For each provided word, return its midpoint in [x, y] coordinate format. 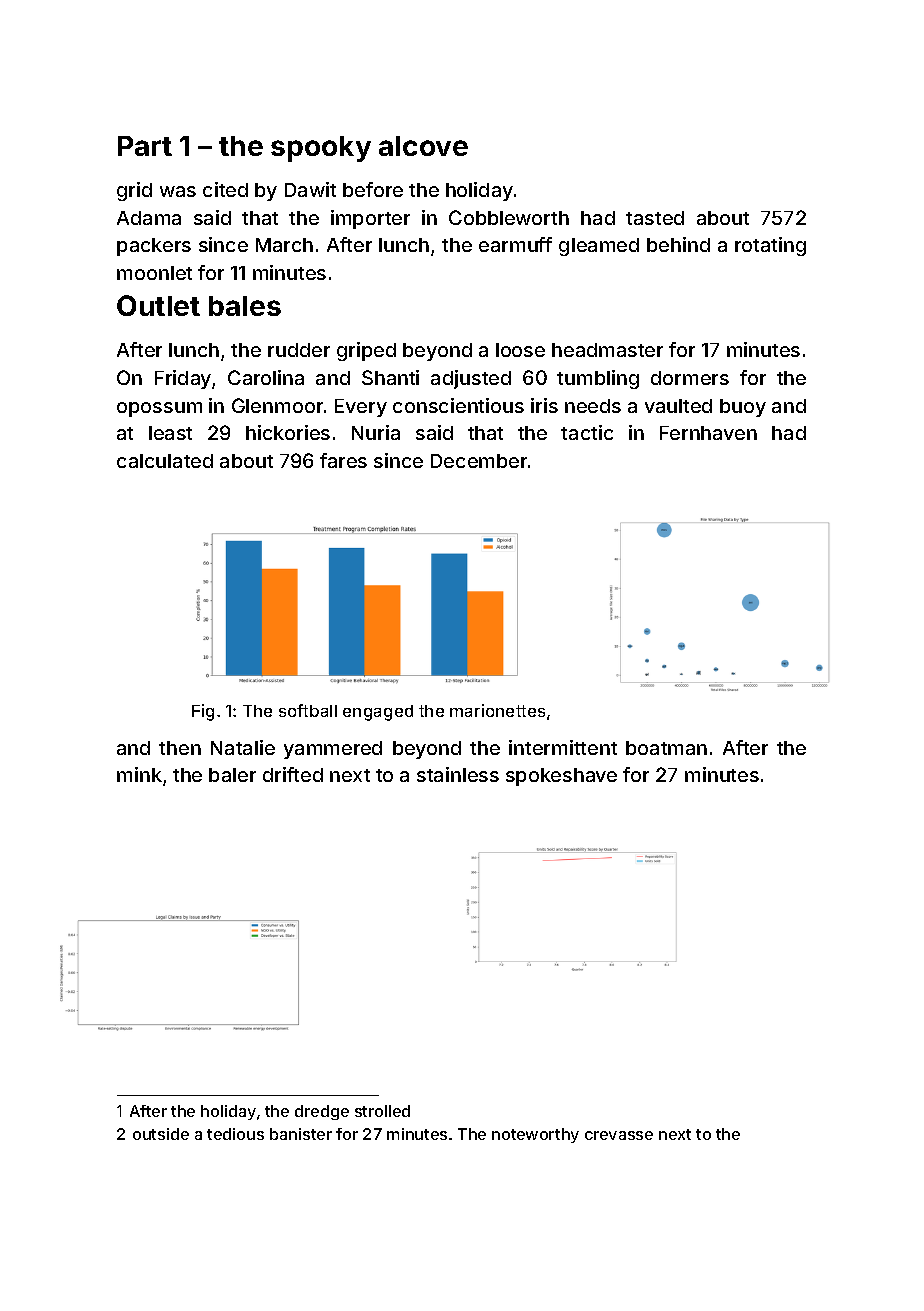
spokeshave [561, 777]
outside [161, 1134]
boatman [666, 748]
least [170, 433]
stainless [458, 774]
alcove [423, 146]
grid [134, 191]
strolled [382, 1111]
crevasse [619, 1135]
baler [232, 775]
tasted [655, 218]
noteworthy [535, 1135]
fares [343, 460]
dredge [322, 1112]
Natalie [243, 747]
